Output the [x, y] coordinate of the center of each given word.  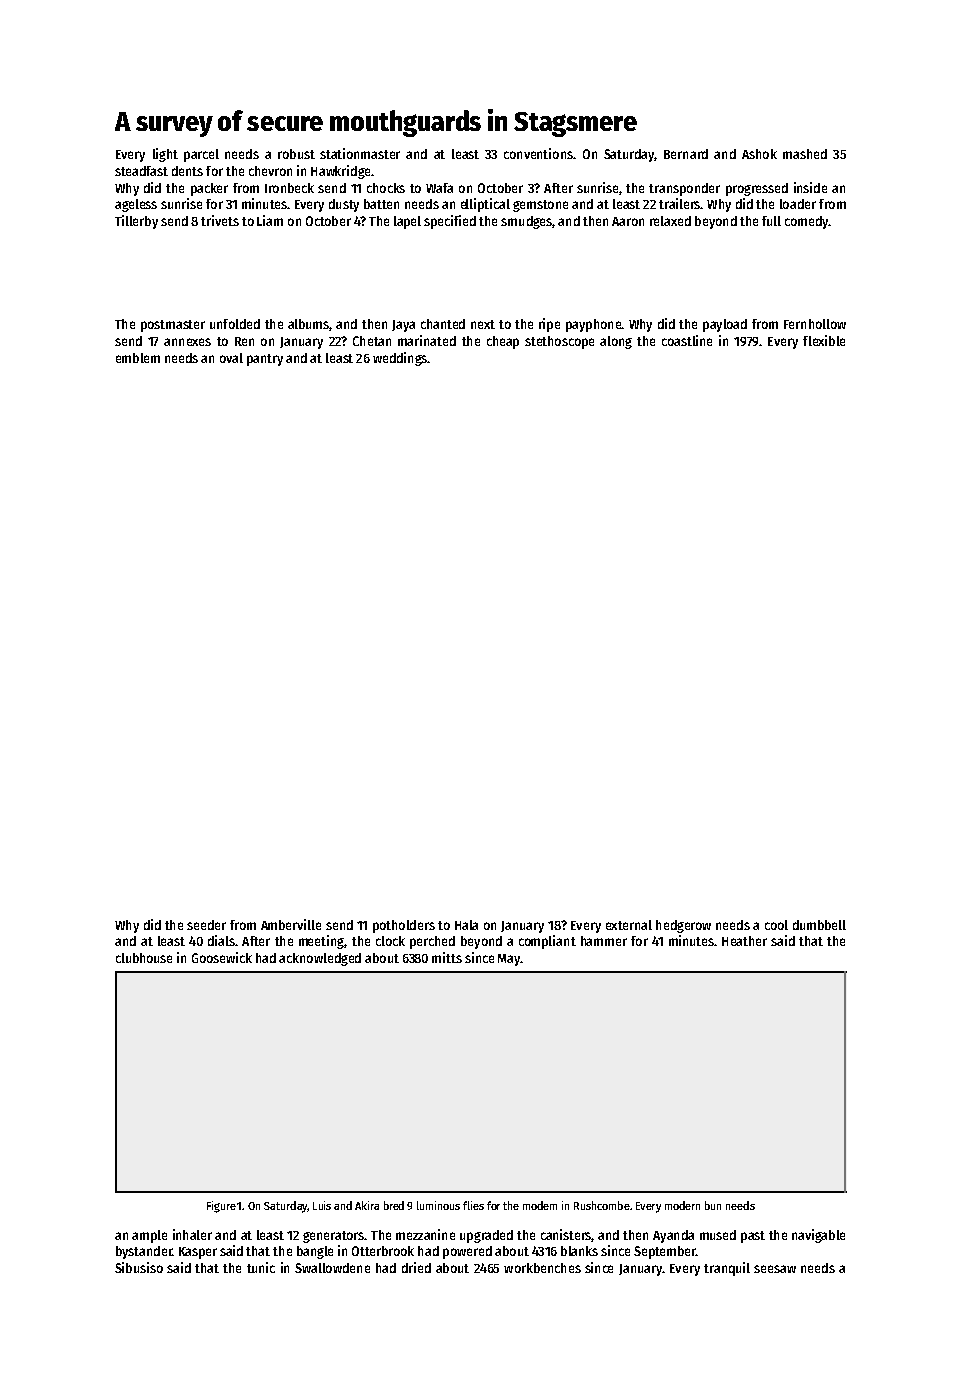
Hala [466, 925]
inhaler [192, 1234]
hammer [604, 941]
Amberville [291, 924]
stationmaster [360, 153]
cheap [503, 342]
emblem [138, 358]
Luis [322, 1205]
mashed [805, 154]
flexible [824, 340]
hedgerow [683, 926]
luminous [438, 1205]
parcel [201, 155]
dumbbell [819, 925]
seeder [206, 925]
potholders [404, 926]
